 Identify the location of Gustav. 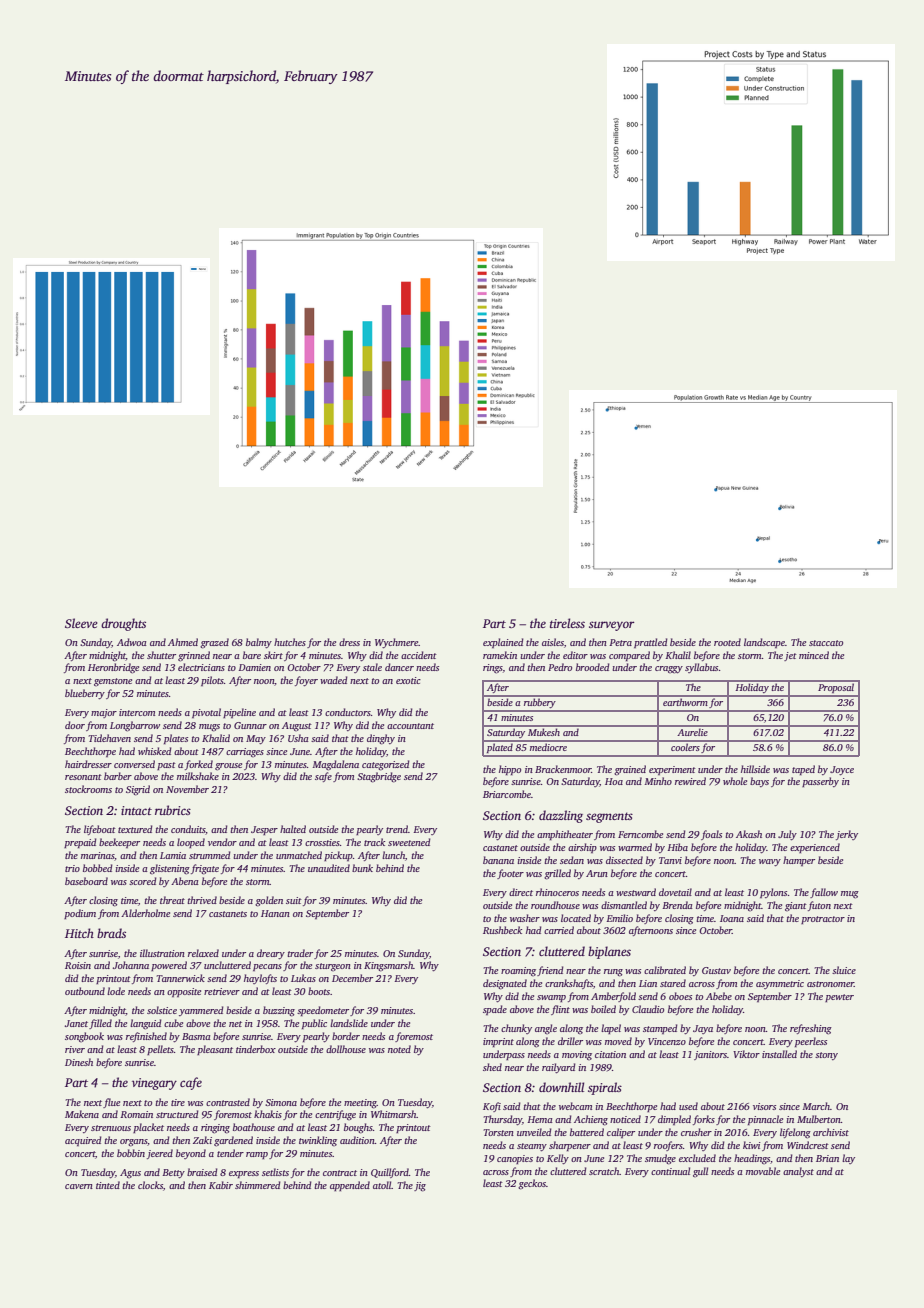
(716, 970).
